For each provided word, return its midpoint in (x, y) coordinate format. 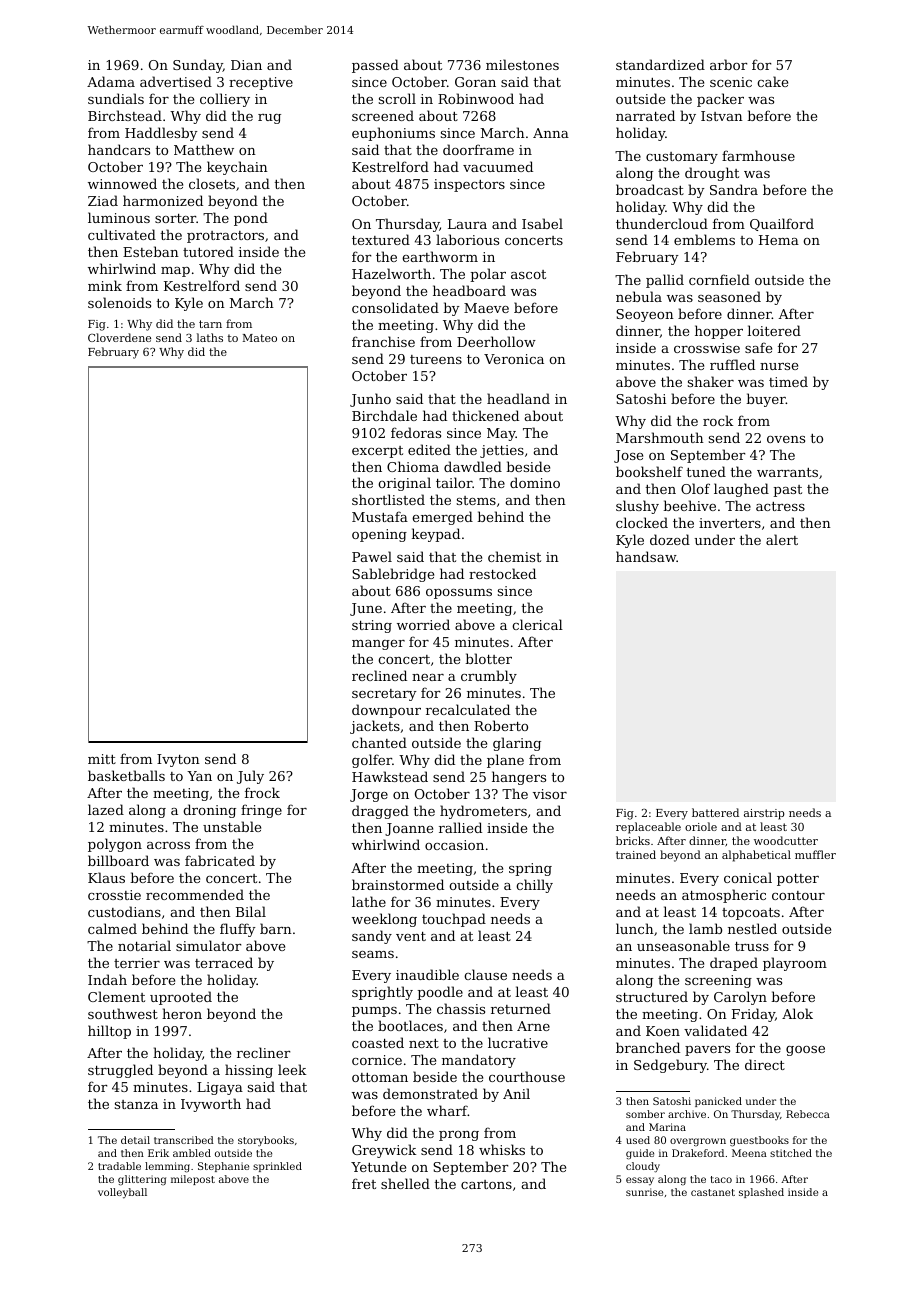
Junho (370, 400)
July (250, 777)
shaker (711, 381)
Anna (551, 133)
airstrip (764, 814)
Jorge (369, 795)
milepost (193, 1180)
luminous (119, 217)
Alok (797, 1013)
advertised (176, 81)
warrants (787, 472)
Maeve (486, 308)
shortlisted (388, 499)
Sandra (734, 189)
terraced (224, 962)
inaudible (427, 974)
